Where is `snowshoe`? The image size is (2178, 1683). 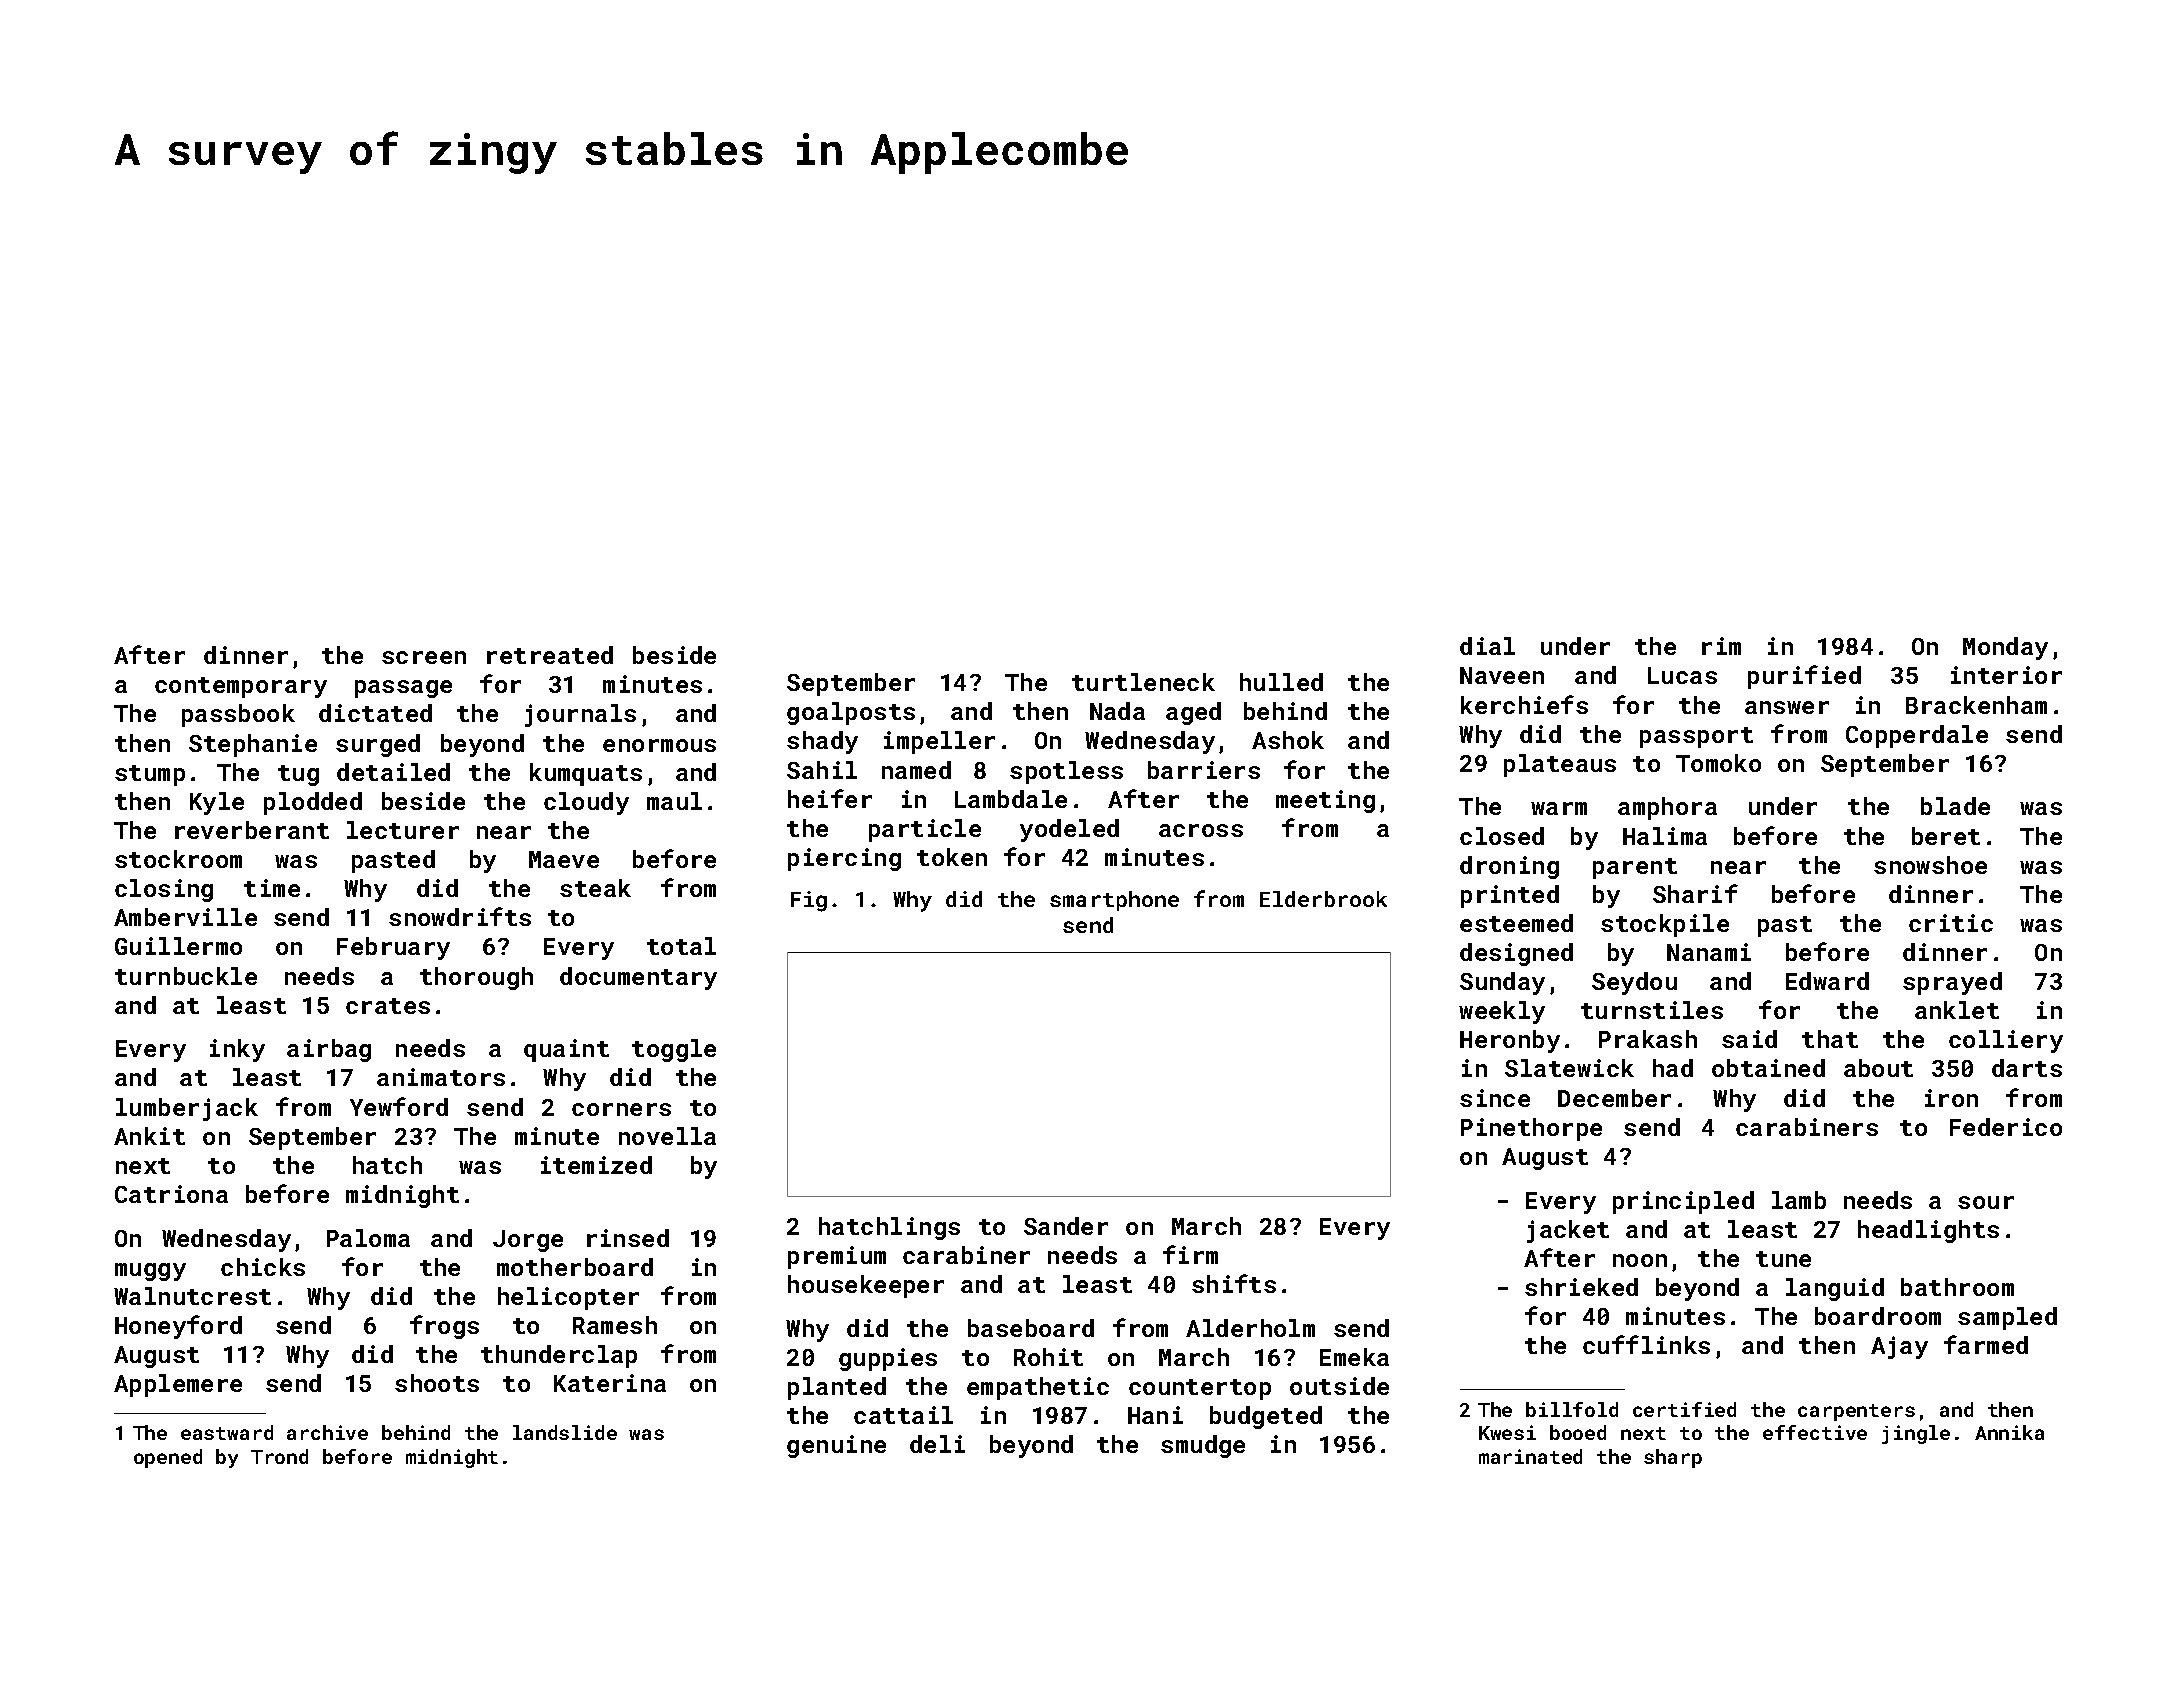 snowshoe is located at coordinates (1930, 865).
